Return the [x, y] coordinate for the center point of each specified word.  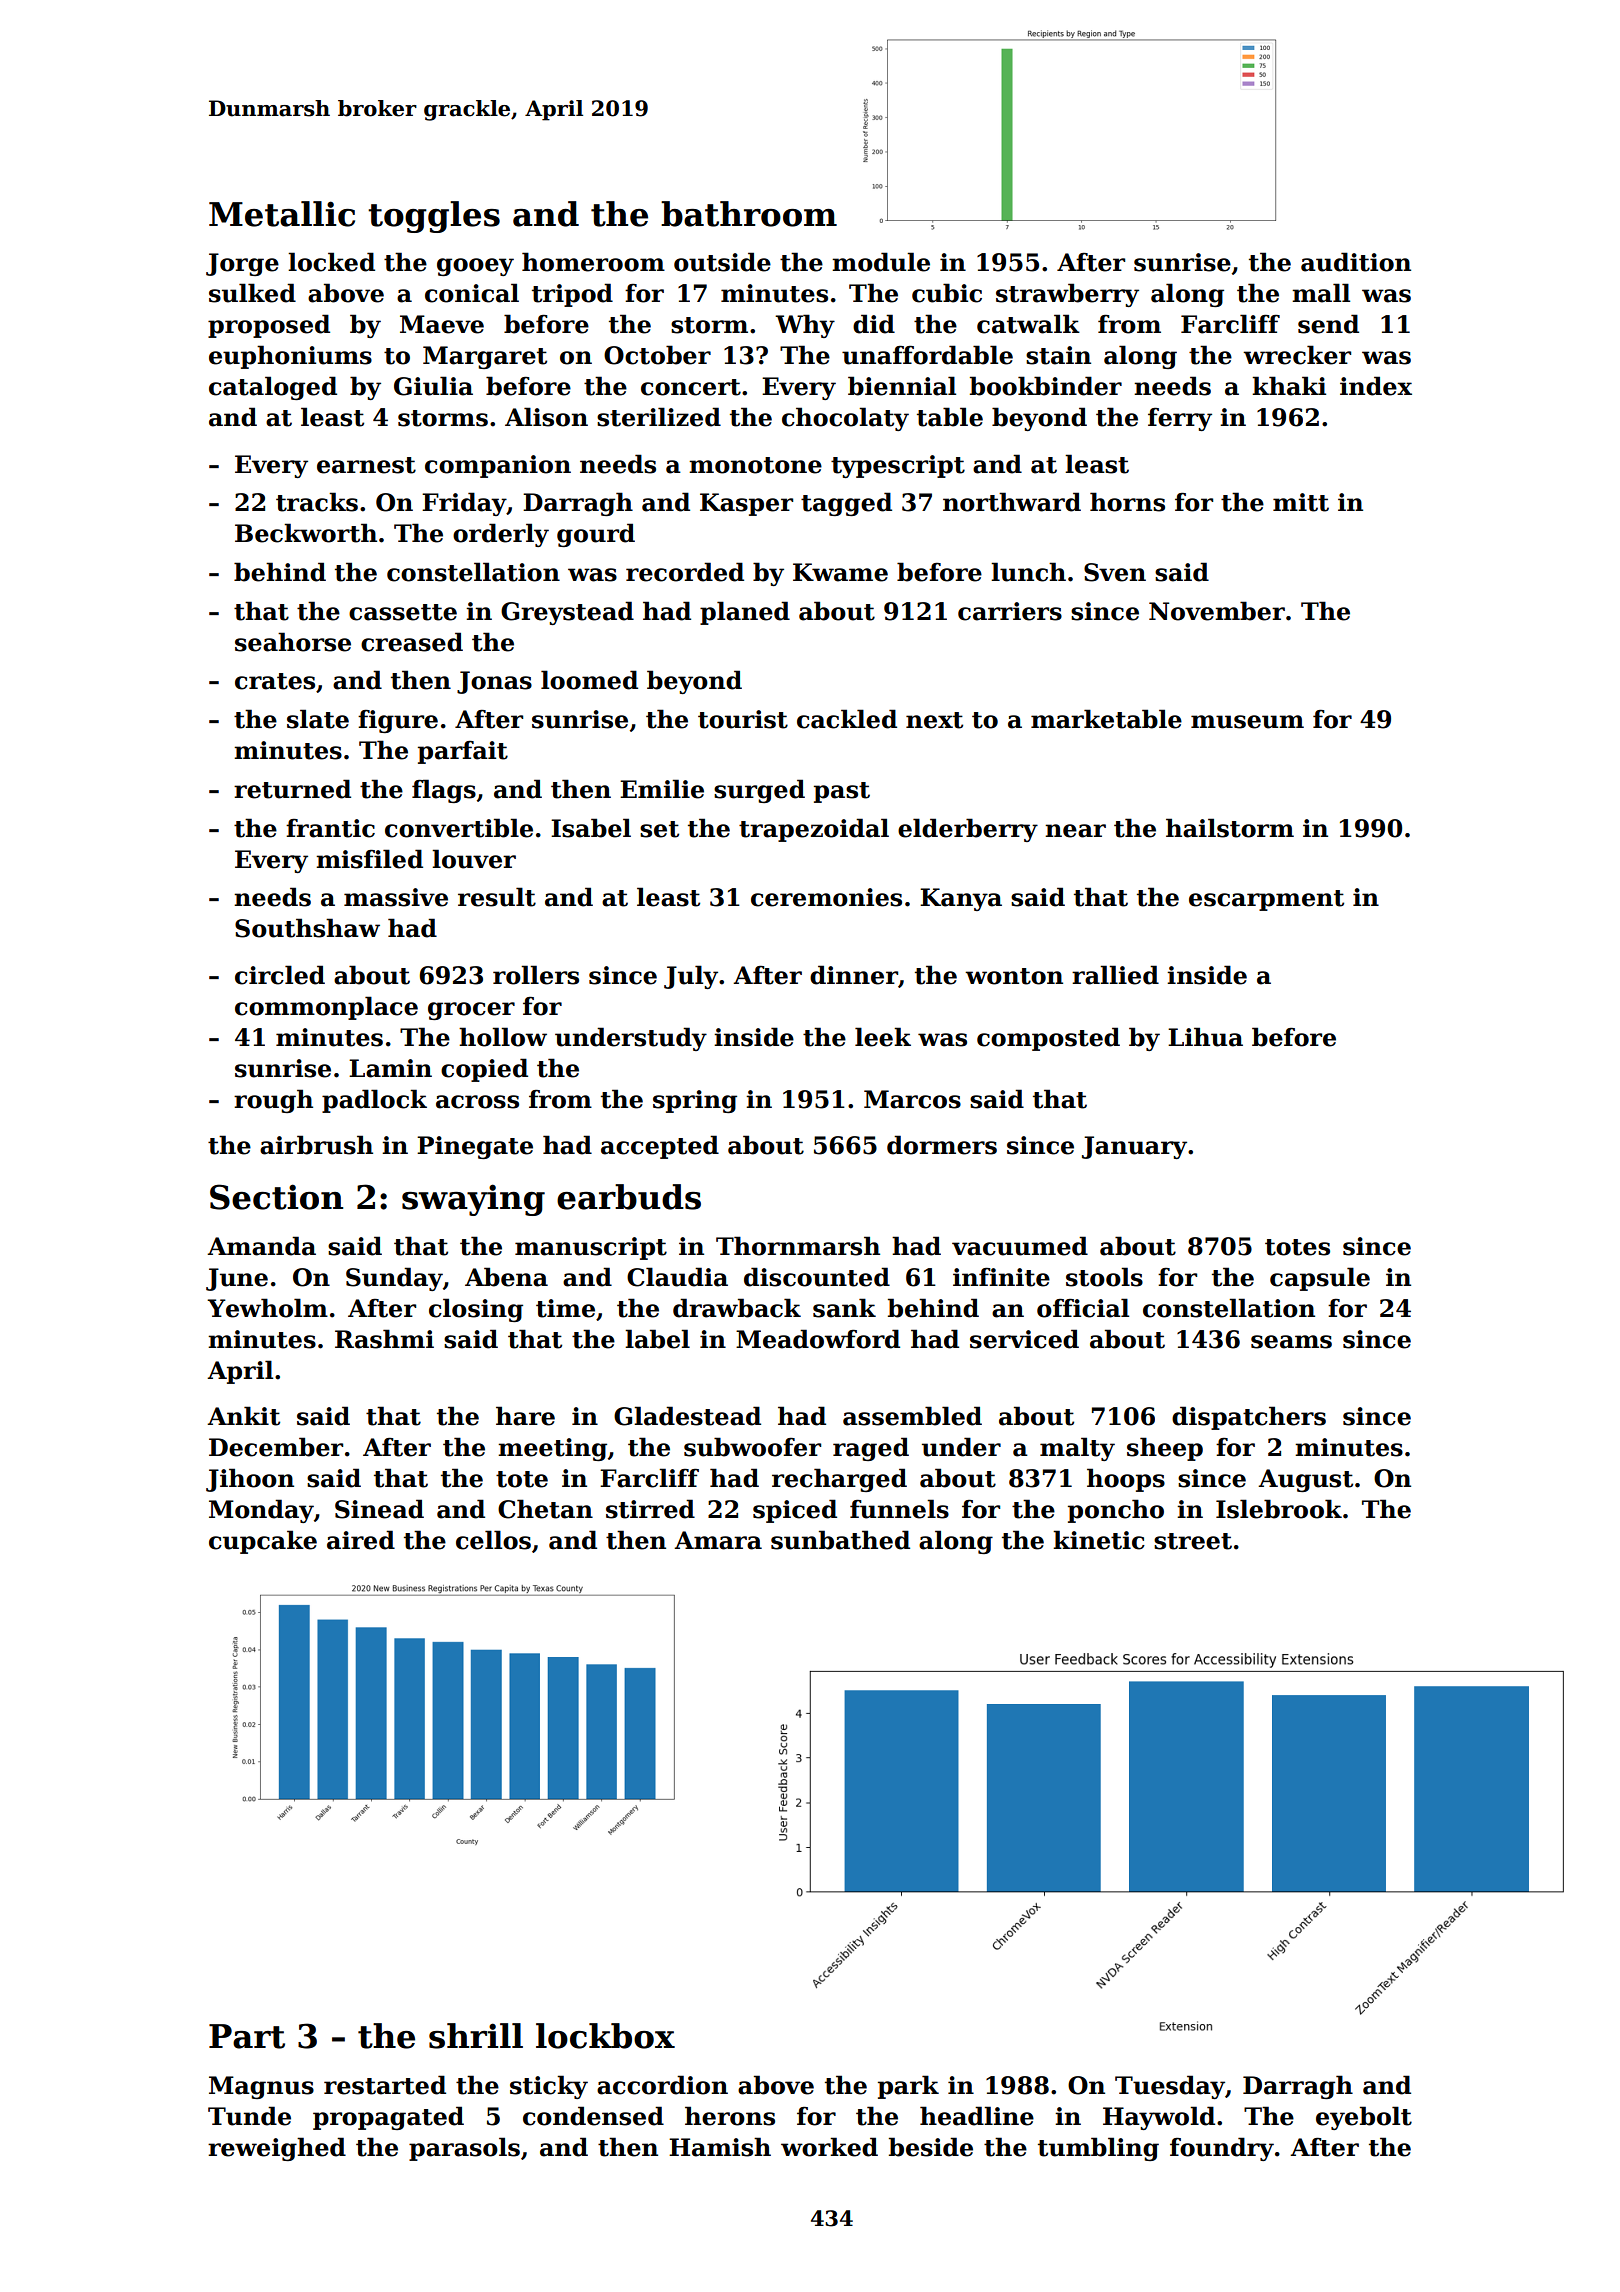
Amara [718, 1540]
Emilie [662, 789]
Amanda [261, 1246]
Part [247, 2036]
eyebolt [1364, 2118]
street [1193, 1541]
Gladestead [687, 1416]
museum [1247, 722]
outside [722, 262]
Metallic [282, 214]
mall [1321, 293]
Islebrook [1279, 1509]
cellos [493, 1540]
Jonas [494, 682]
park [908, 2087]
